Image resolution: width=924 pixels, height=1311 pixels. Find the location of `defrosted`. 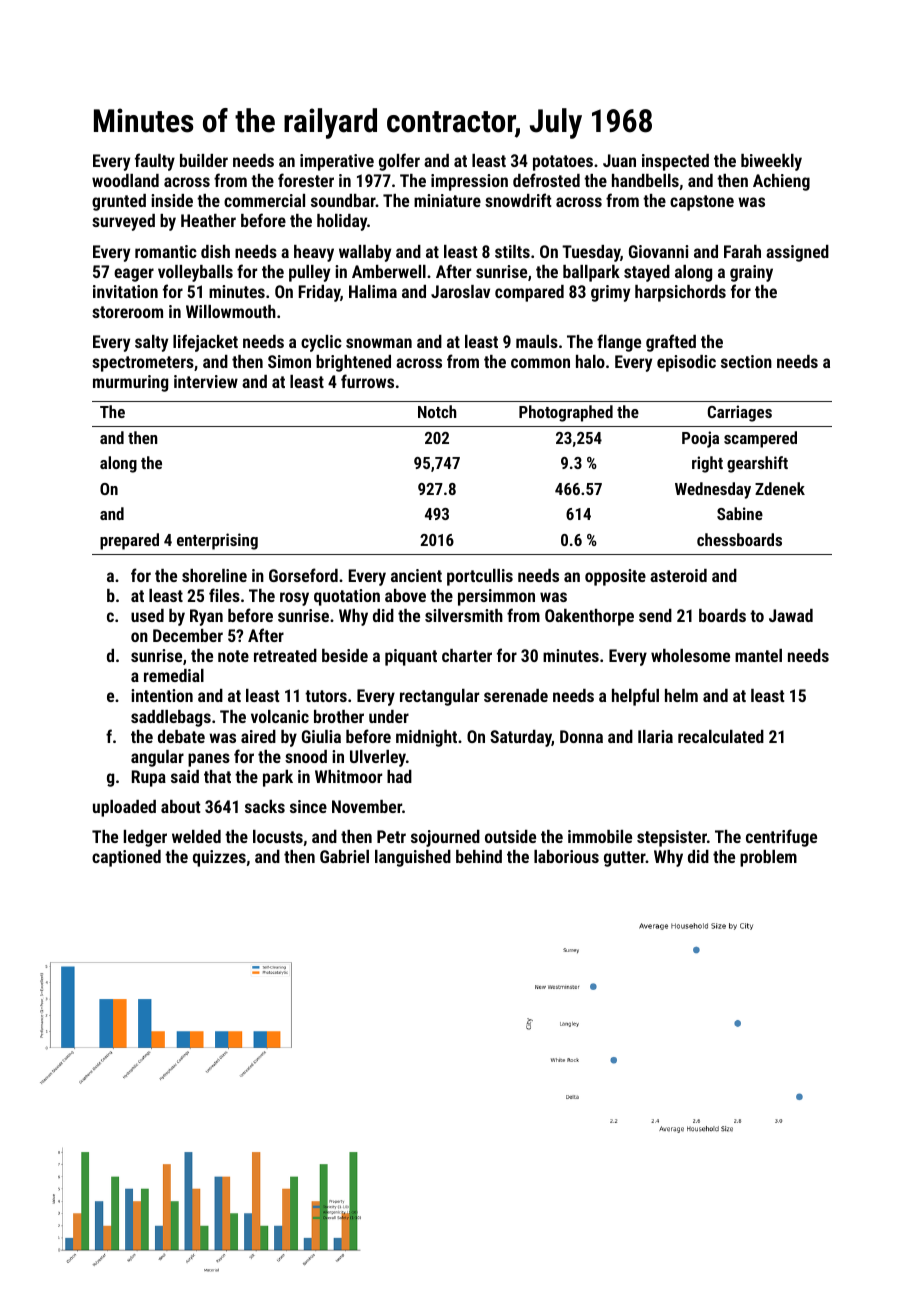

defrosted is located at coordinates (546, 180).
